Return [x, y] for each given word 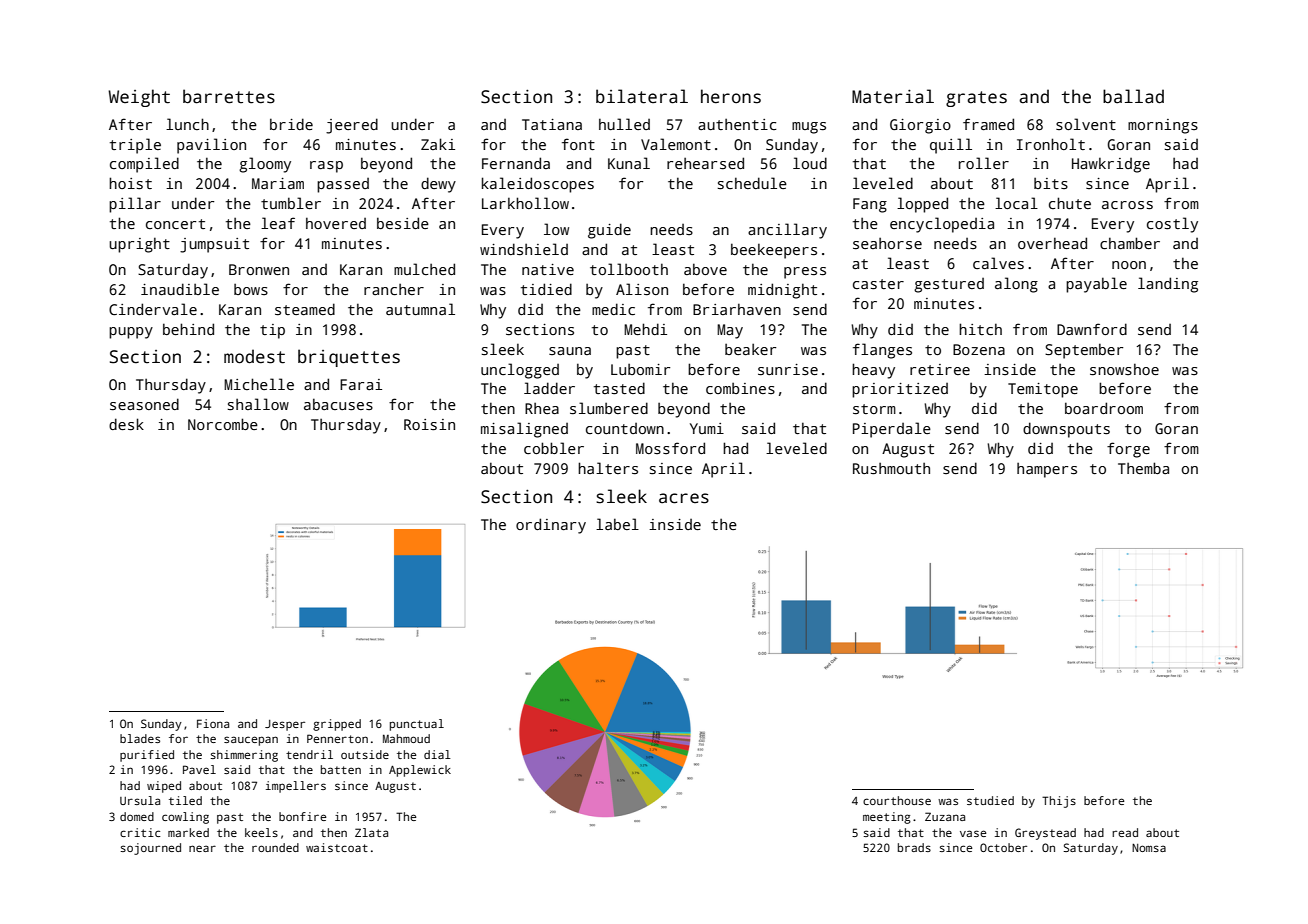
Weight [139, 98]
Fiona [213, 723]
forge [1128, 450]
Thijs [1059, 802]
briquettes [349, 358]
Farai [361, 384]
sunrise [788, 369]
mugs [809, 128]
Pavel [199, 769]
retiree [940, 369]
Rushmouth [891, 468]
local [1016, 203]
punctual [417, 725]
